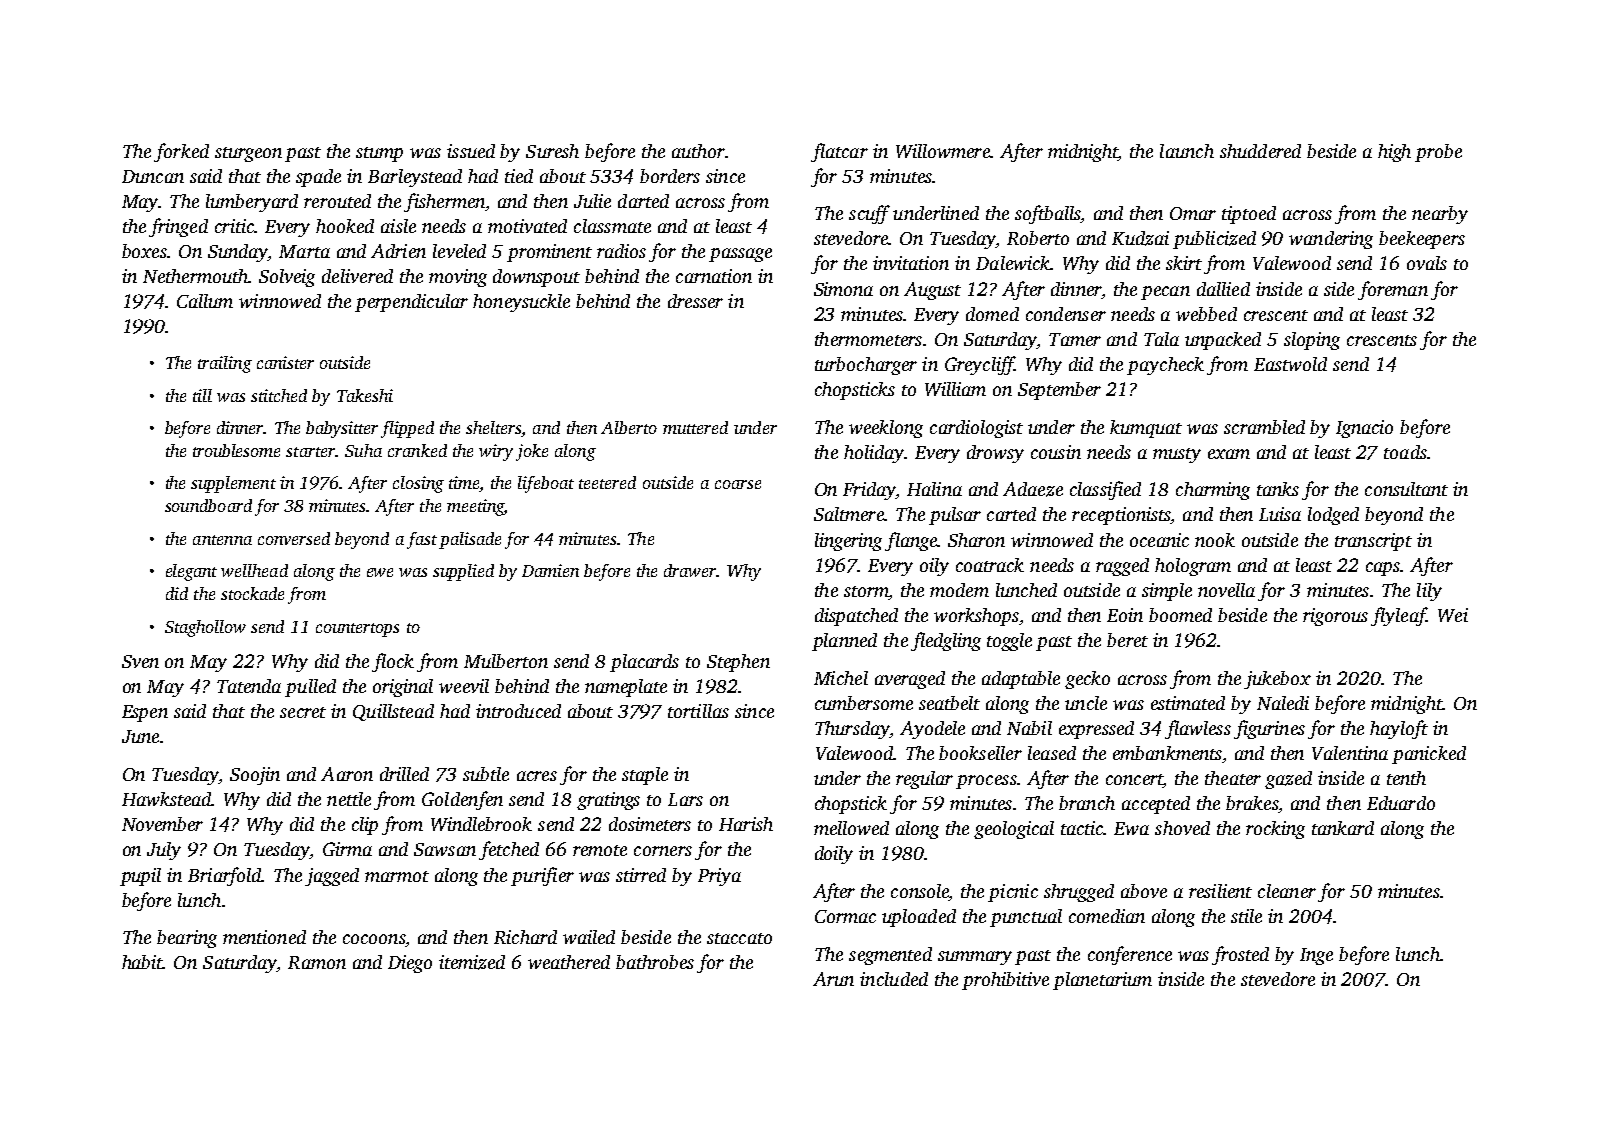 The image size is (1599, 1130). Describe the element at coordinates (569, 962) in the image. I see `weathered` at that location.
